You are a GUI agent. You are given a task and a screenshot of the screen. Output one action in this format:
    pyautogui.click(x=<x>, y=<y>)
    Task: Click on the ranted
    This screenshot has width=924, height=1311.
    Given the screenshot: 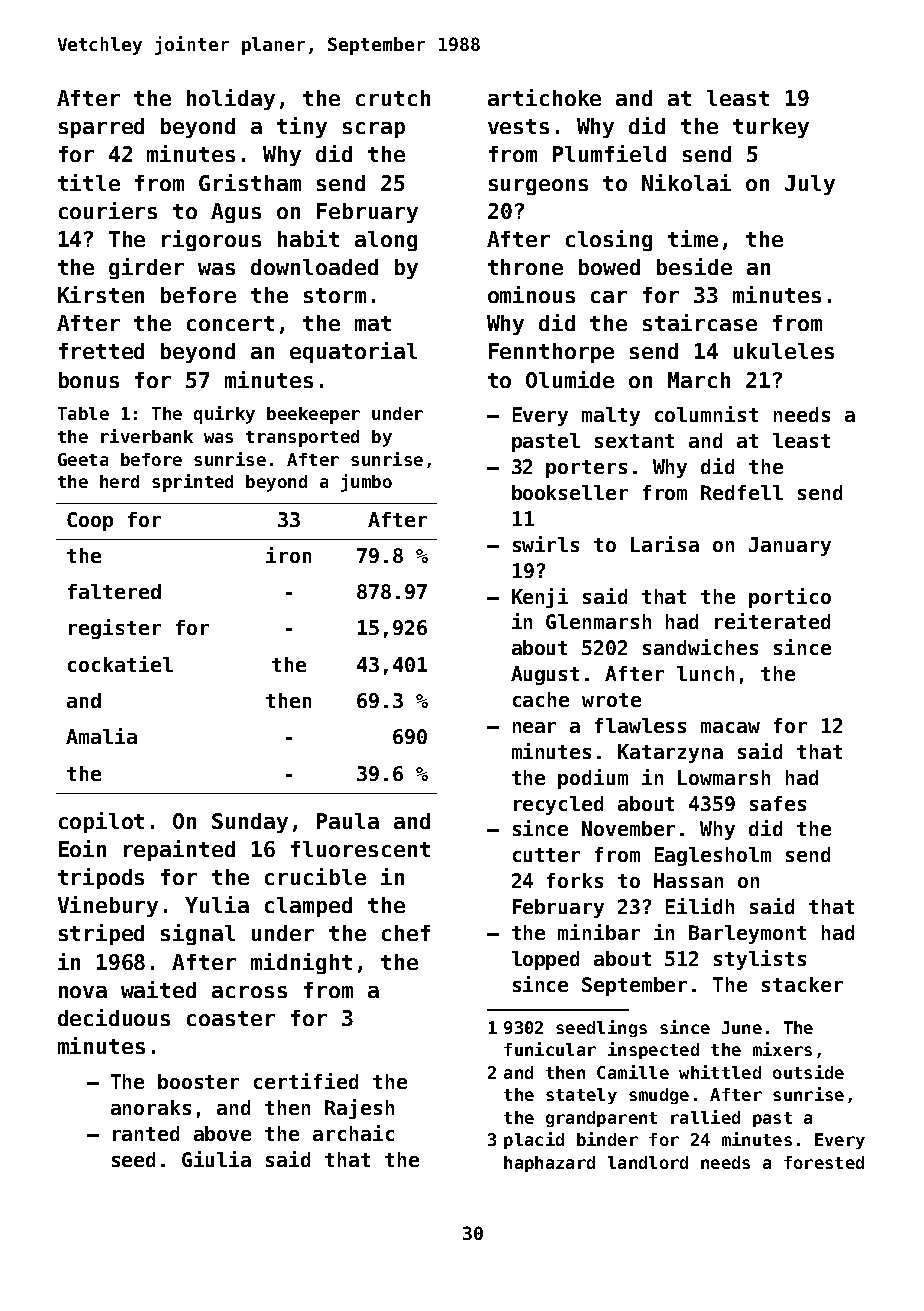 What is the action you would take?
    pyautogui.click(x=146, y=1133)
